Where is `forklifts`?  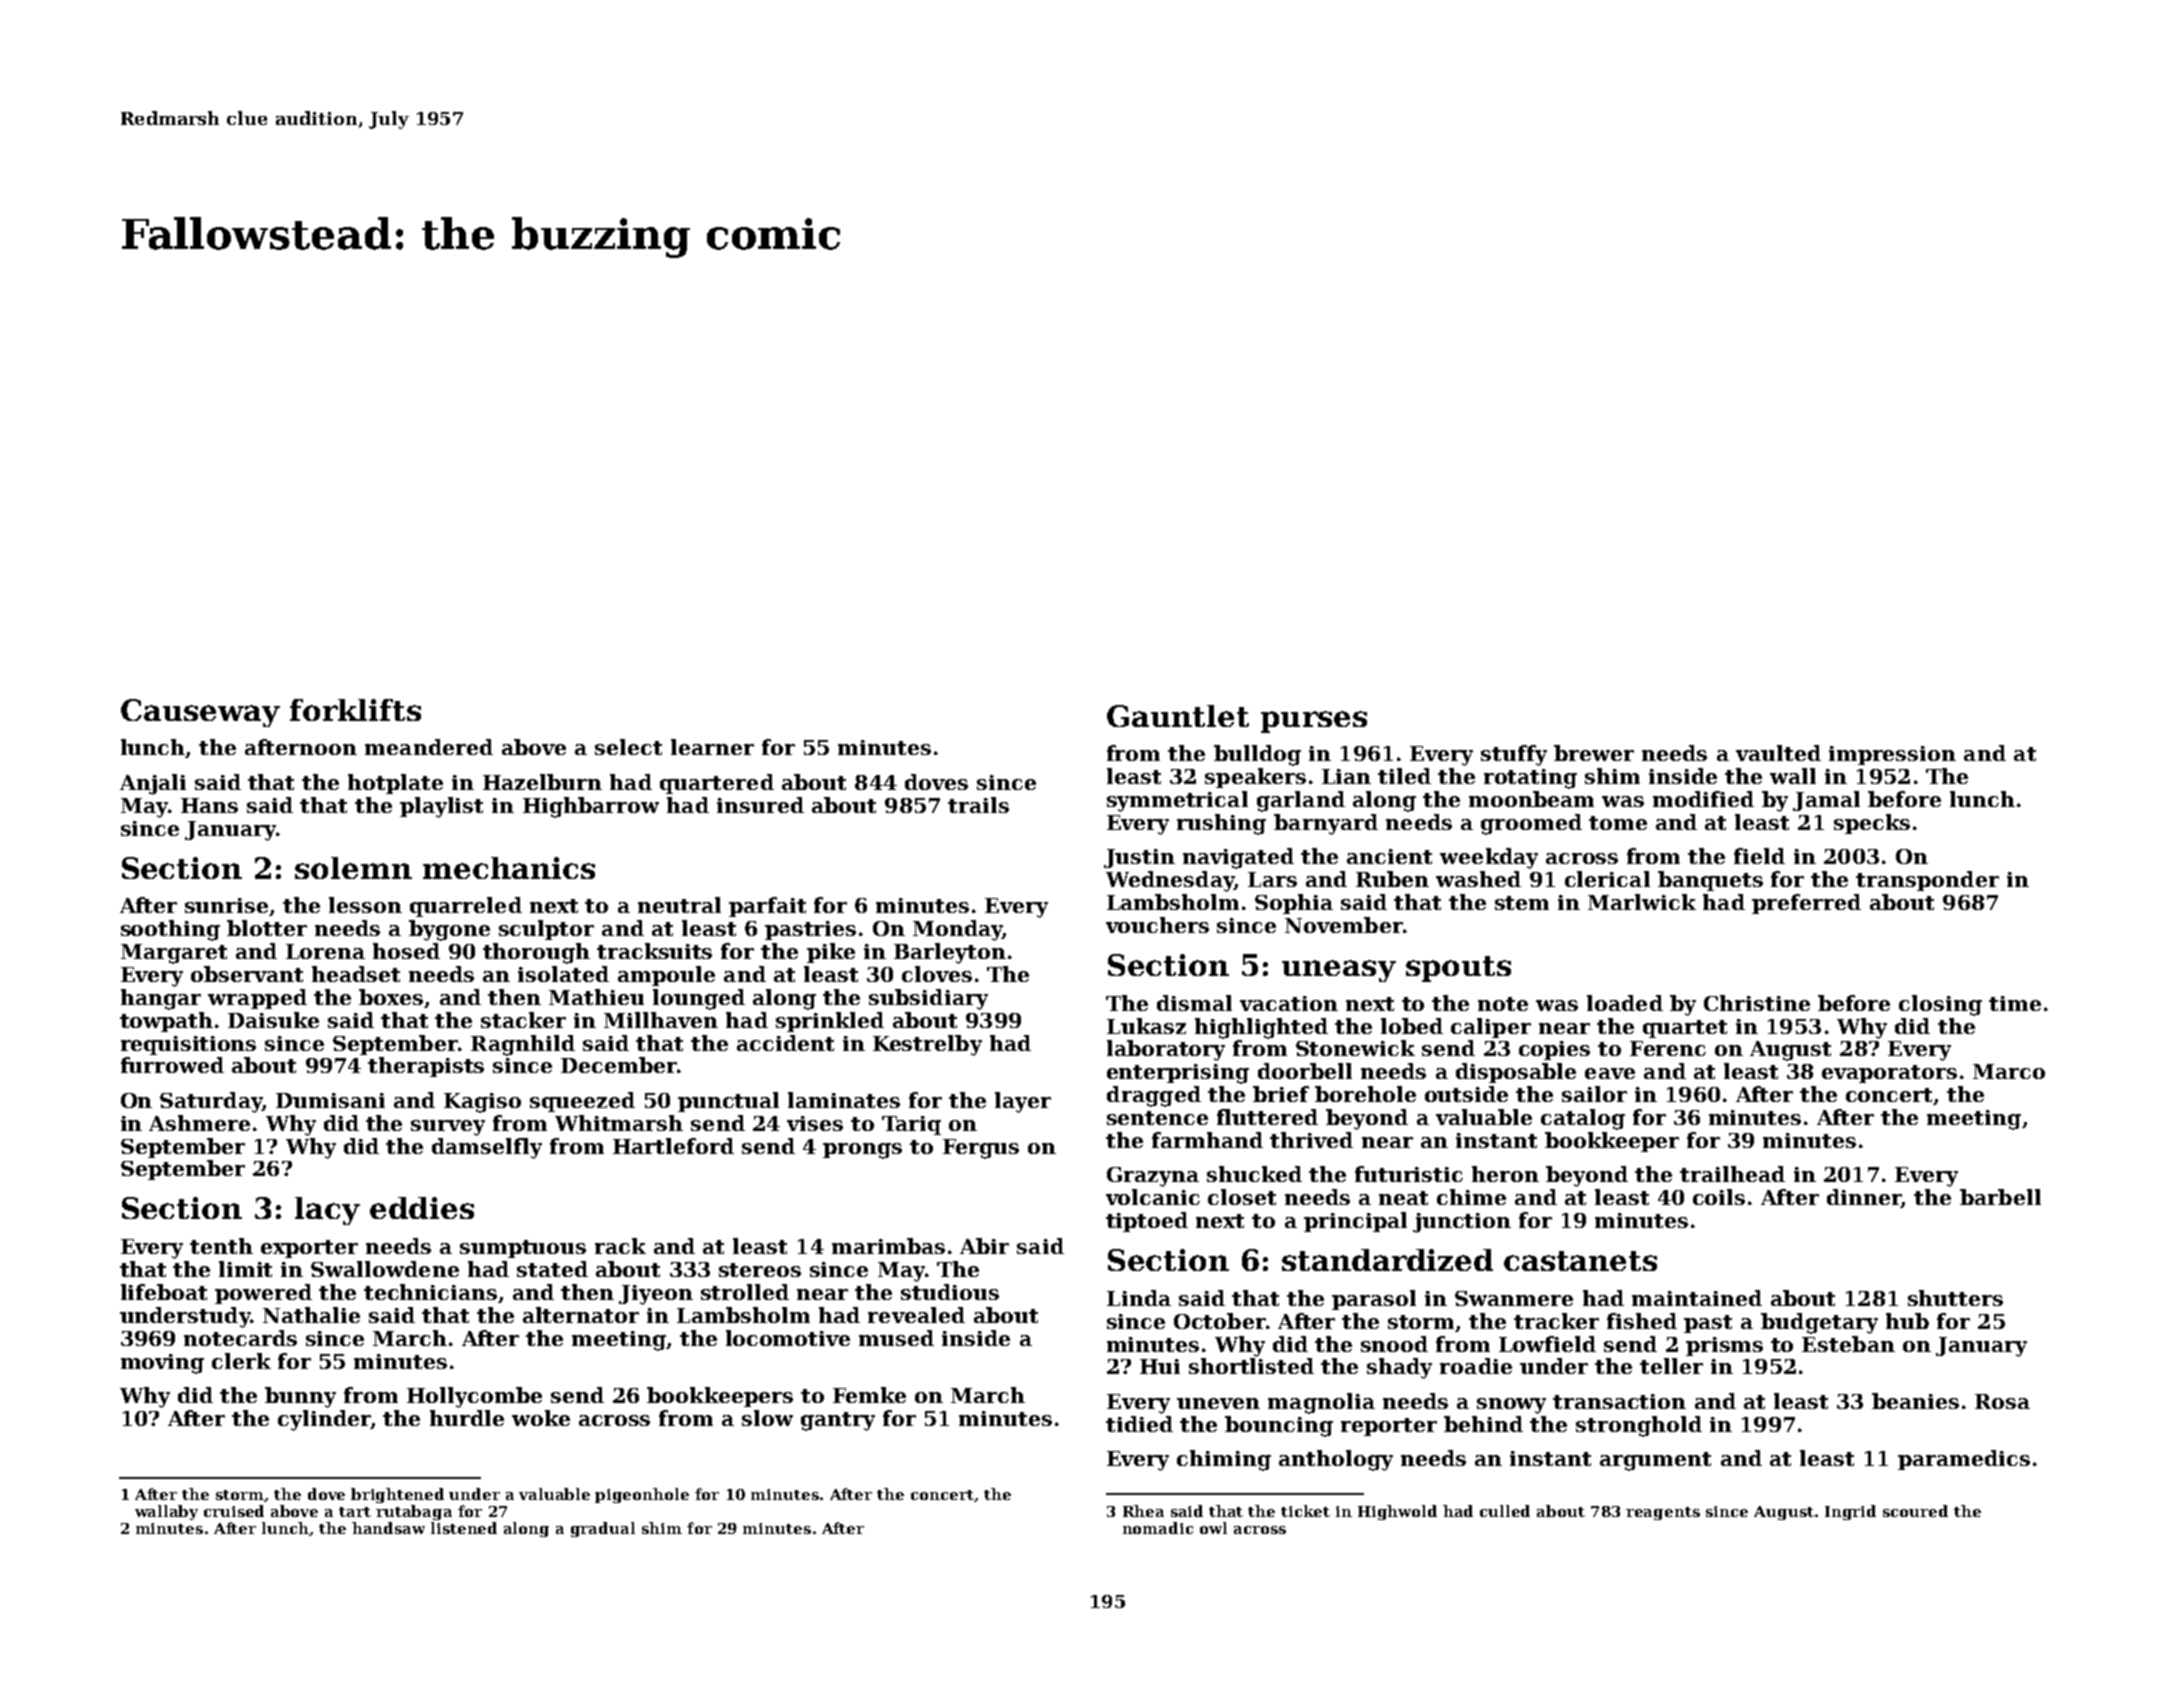 forklifts is located at coordinates (355, 710).
